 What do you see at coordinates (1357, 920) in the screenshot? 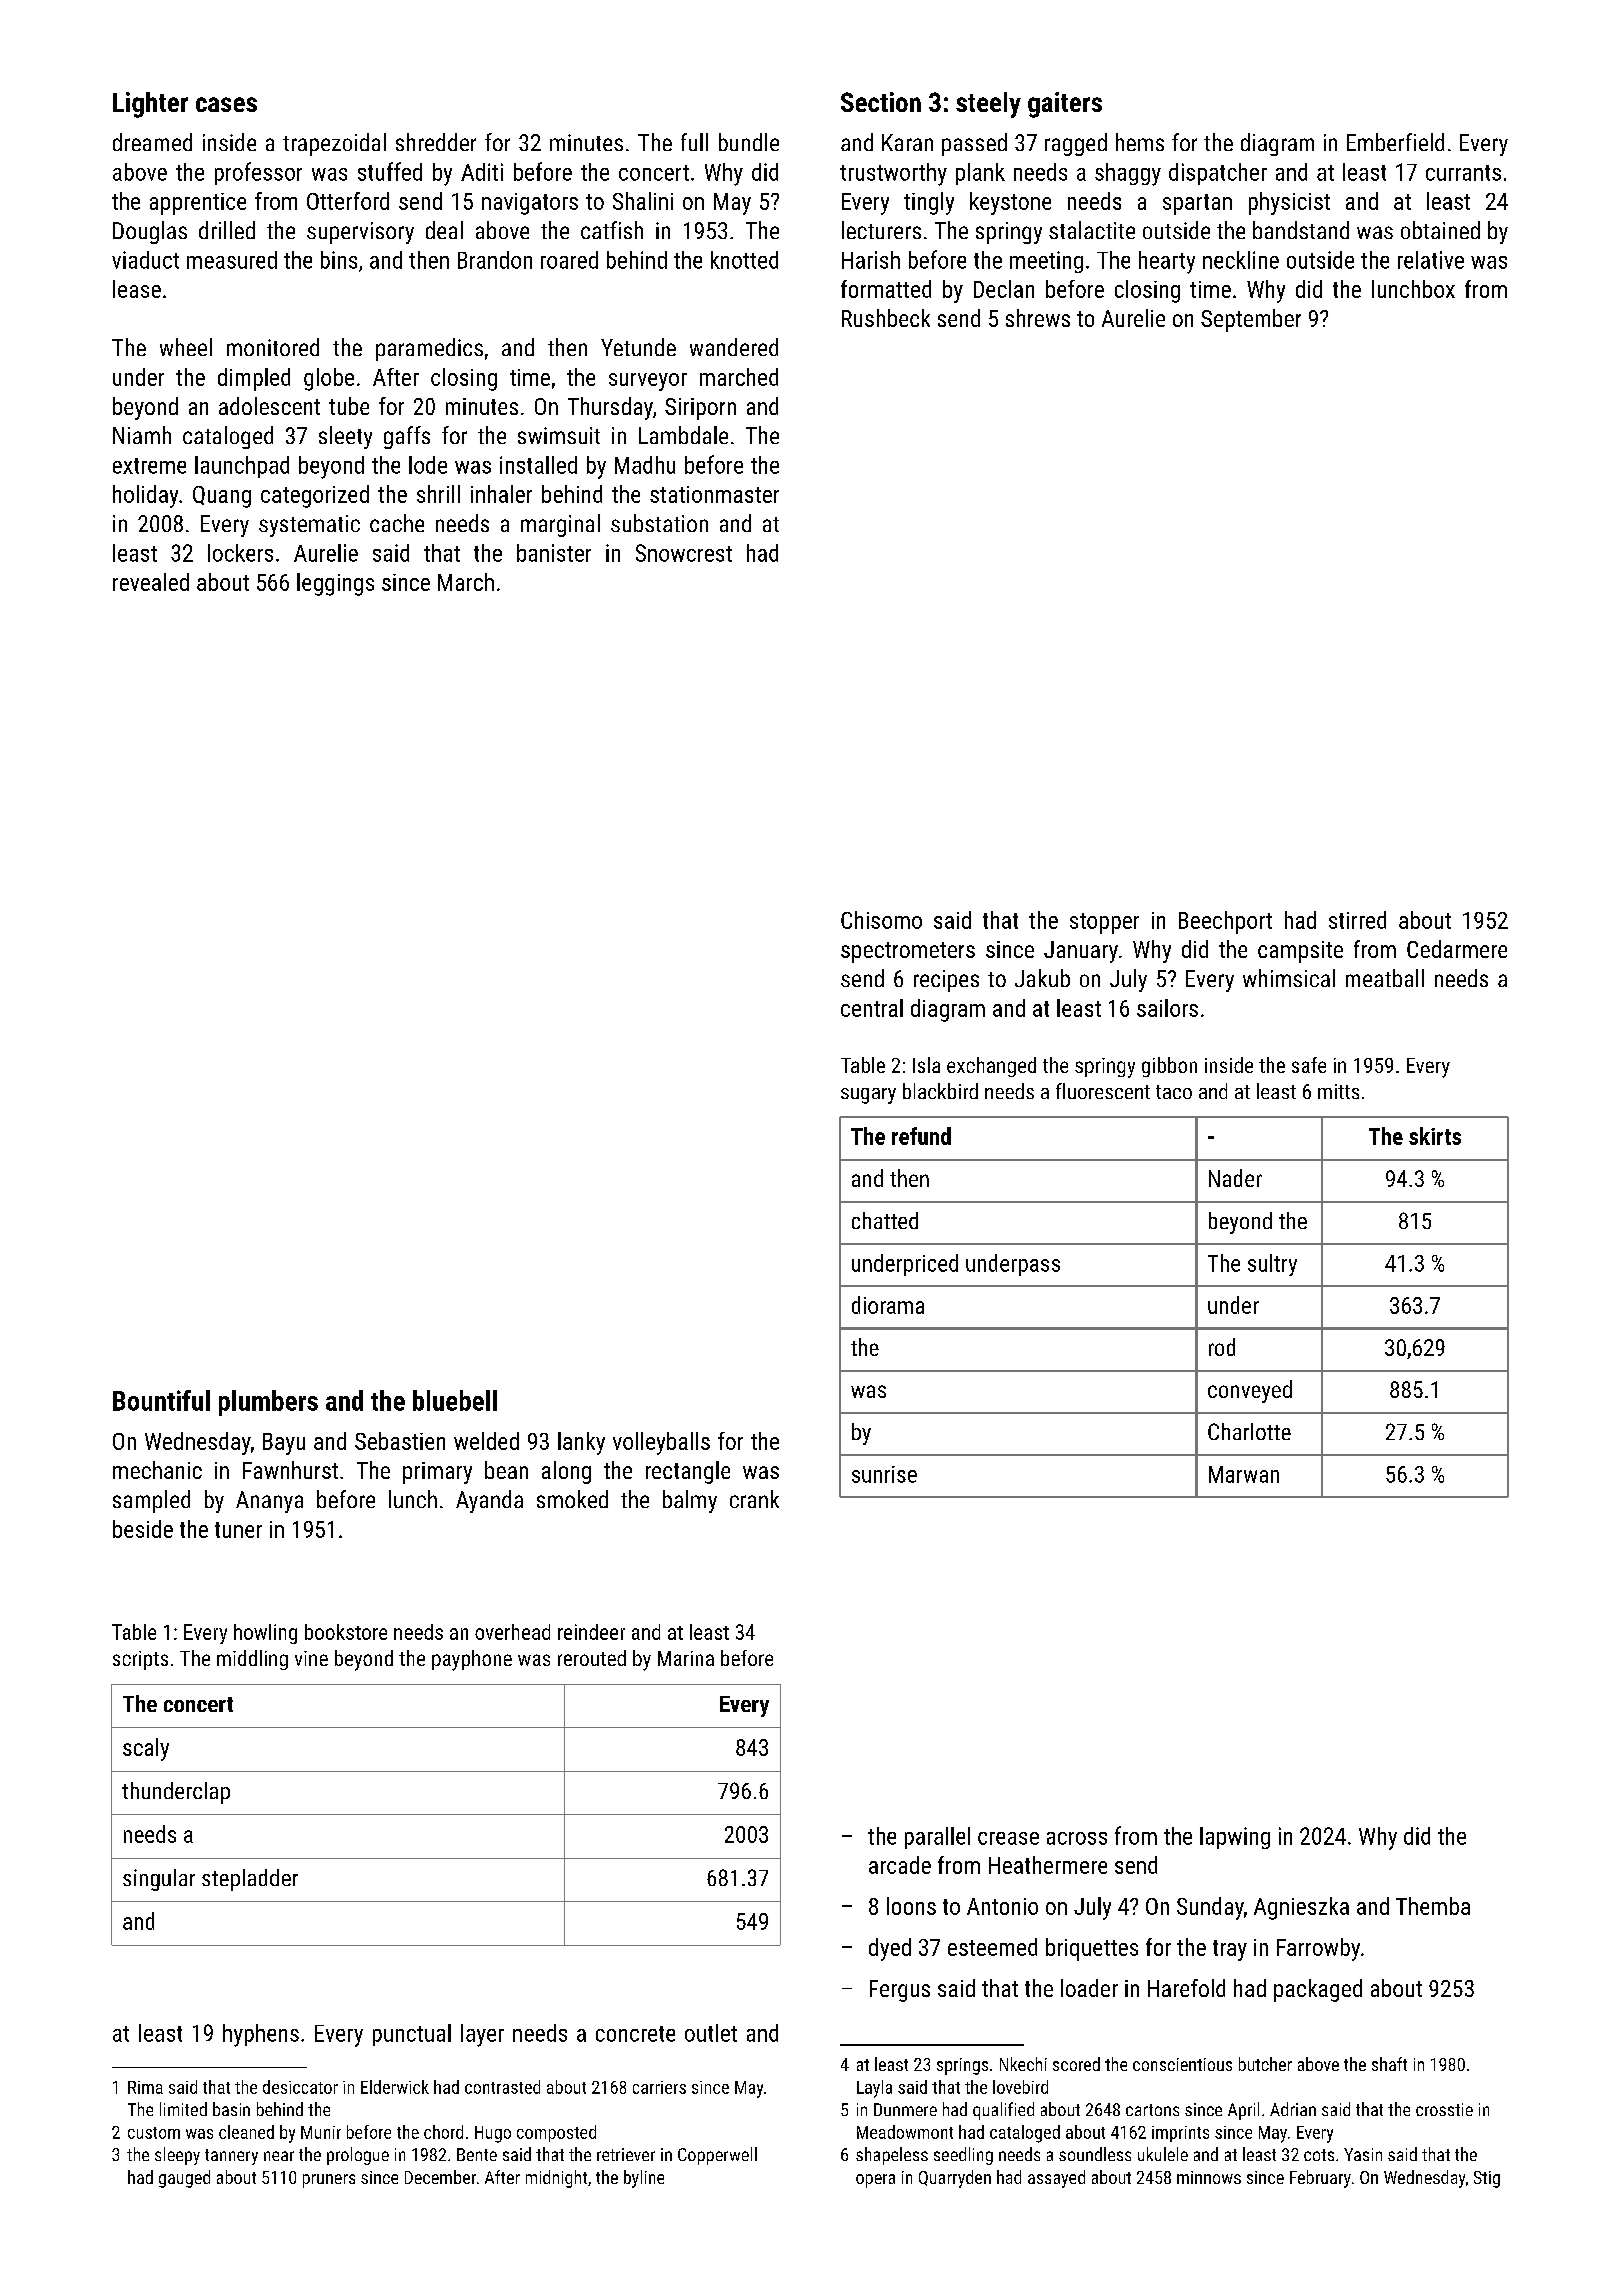
I see `stirred` at bounding box center [1357, 920].
